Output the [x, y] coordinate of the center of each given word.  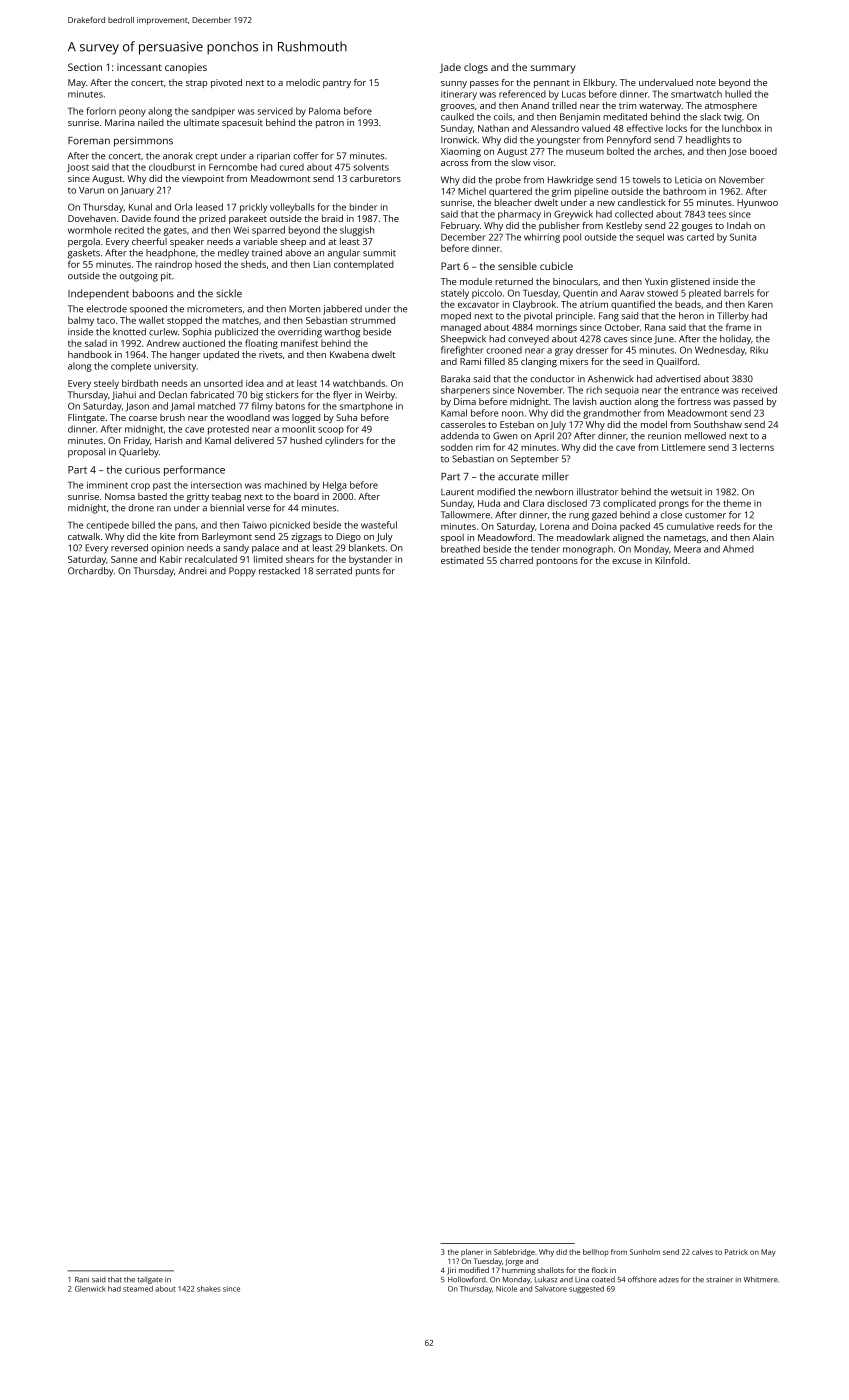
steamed [138, 1289]
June [664, 340]
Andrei [192, 571]
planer [472, 1252]
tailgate [150, 1280]
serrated [334, 571]
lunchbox [742, 128]
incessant [139, 67]
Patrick [736, 1252]
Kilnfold [671, 560]
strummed [373, 320]
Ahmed [738, 549]
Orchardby [91, 572]
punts [368, 572]
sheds [253, 264]
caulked [457, 117]
